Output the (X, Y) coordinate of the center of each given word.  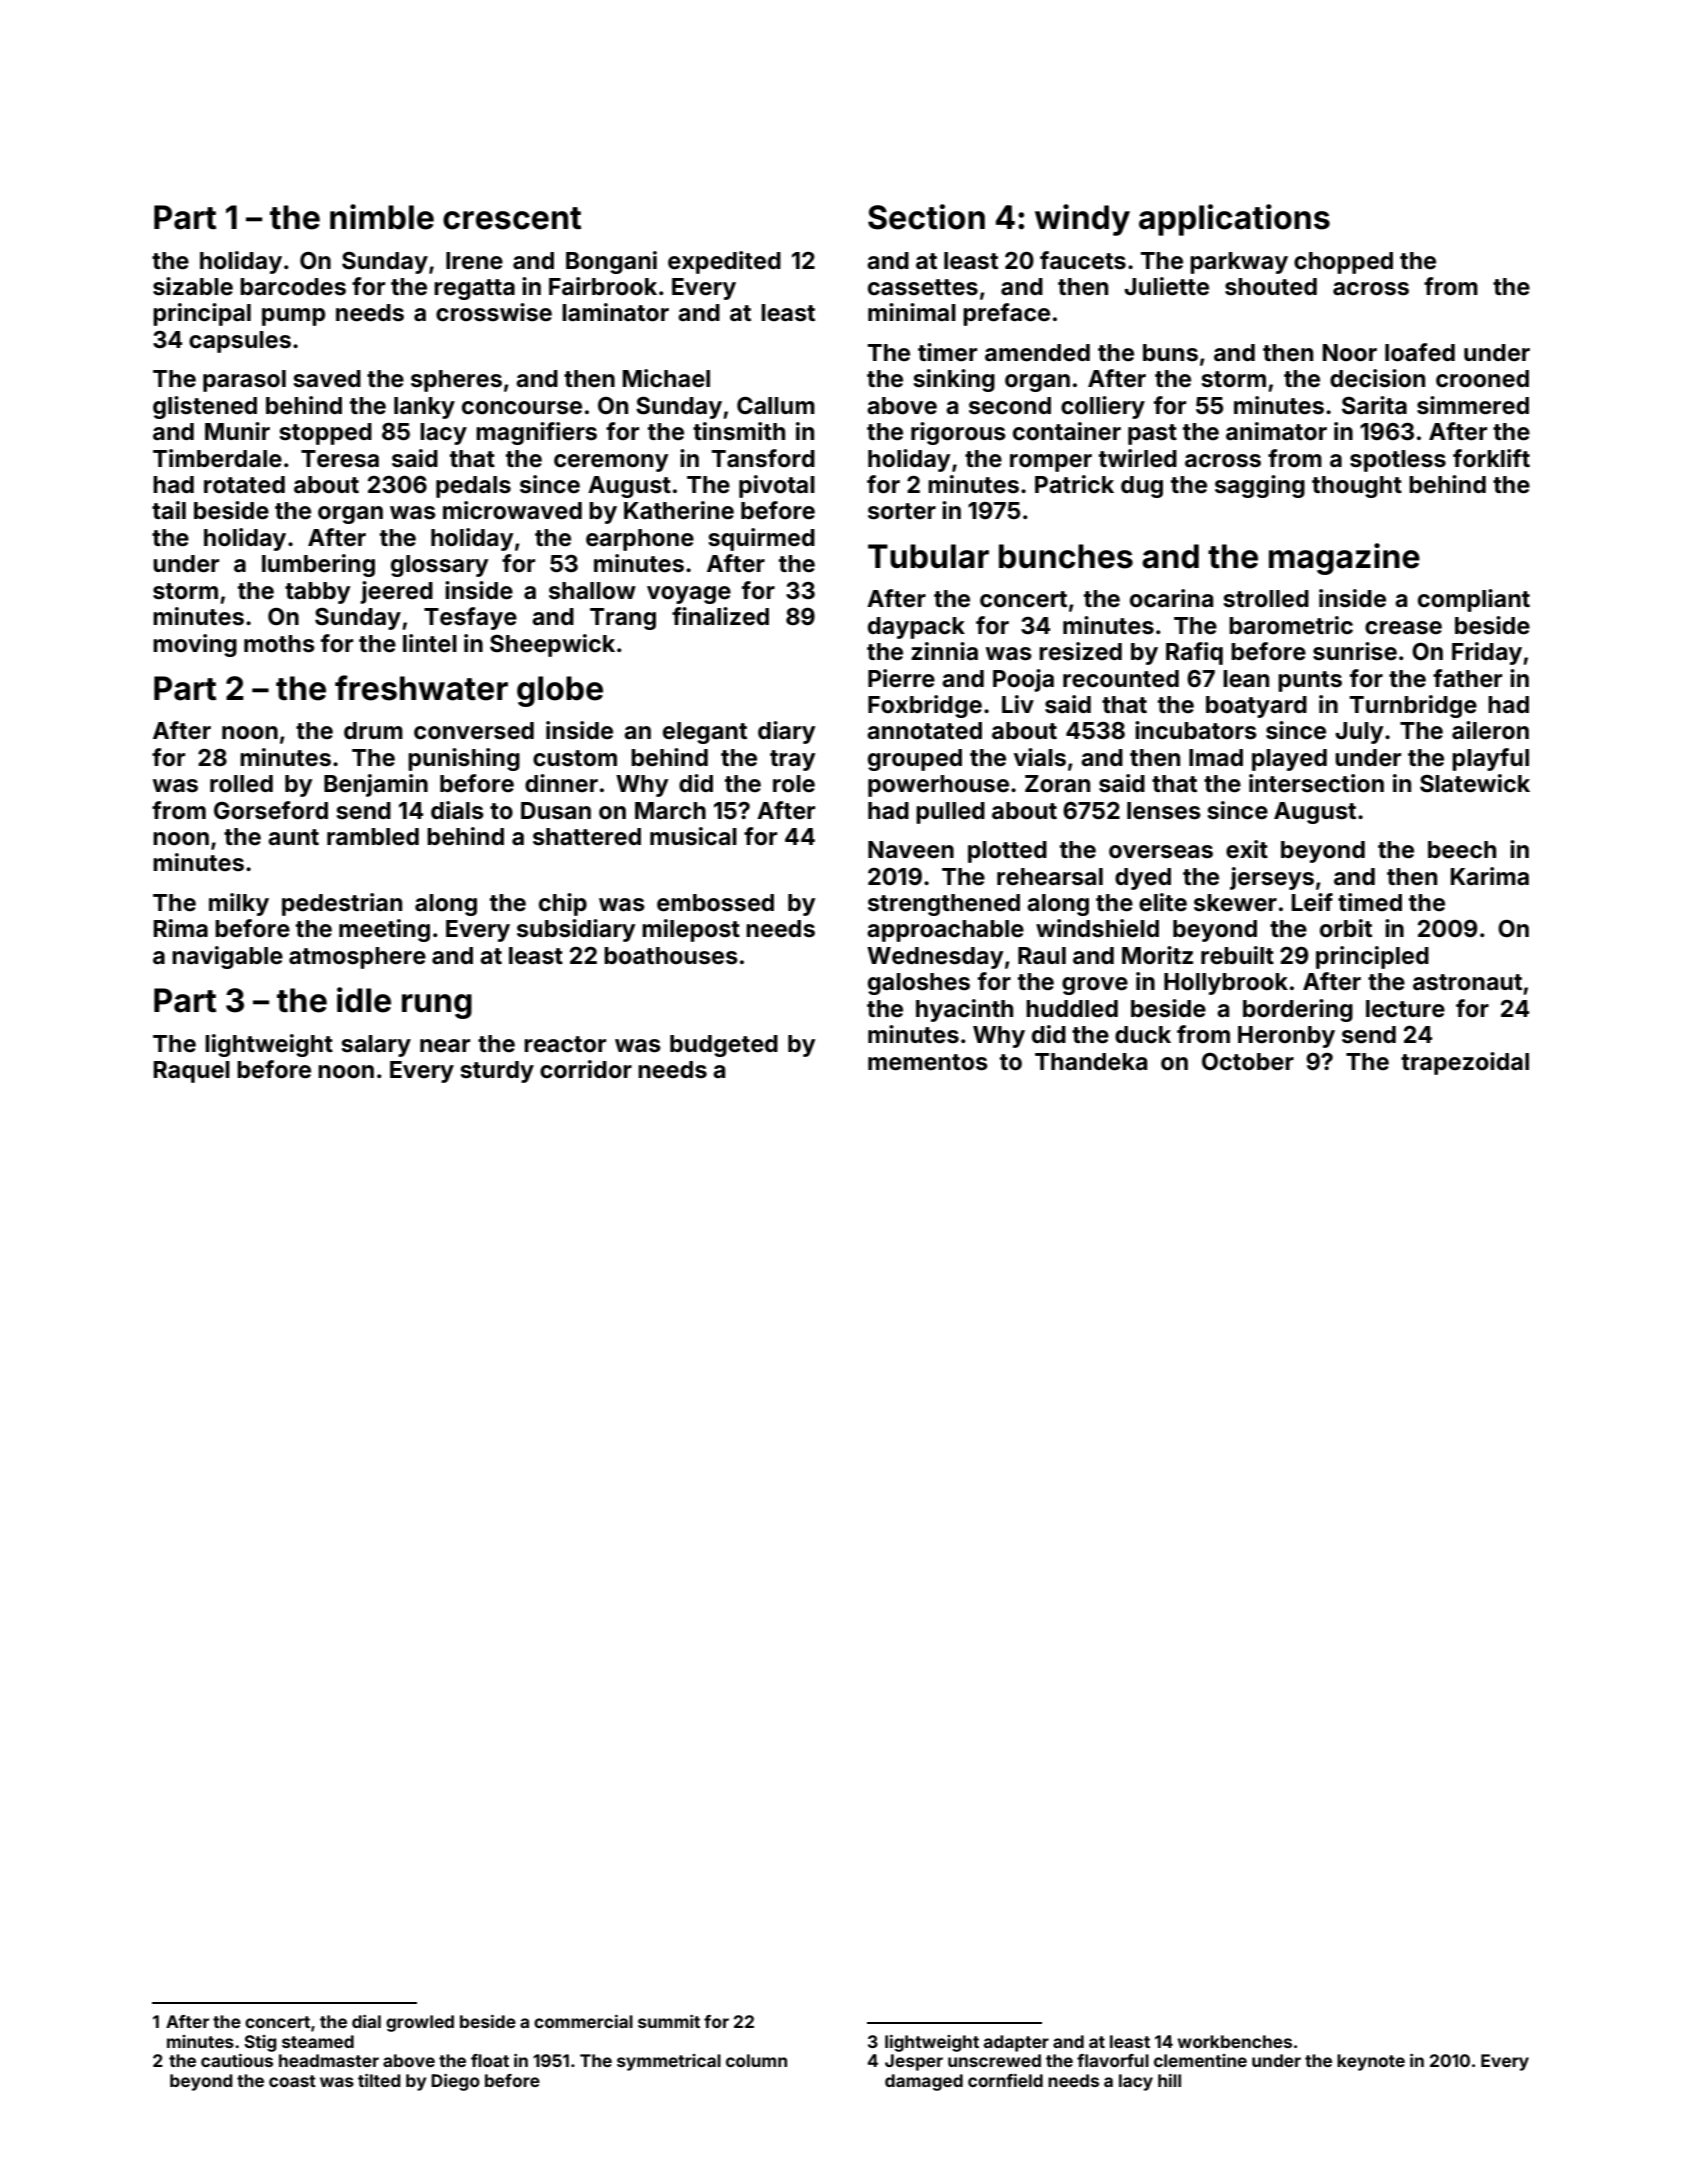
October (1248, 1062)
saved (327, 379)
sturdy (497, 1072)
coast (292, 2081)
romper (1051, 463)
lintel (430, 643)
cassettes (923, 287)
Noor (1350, 353)
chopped (1343, 263)
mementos (928, 1062)
